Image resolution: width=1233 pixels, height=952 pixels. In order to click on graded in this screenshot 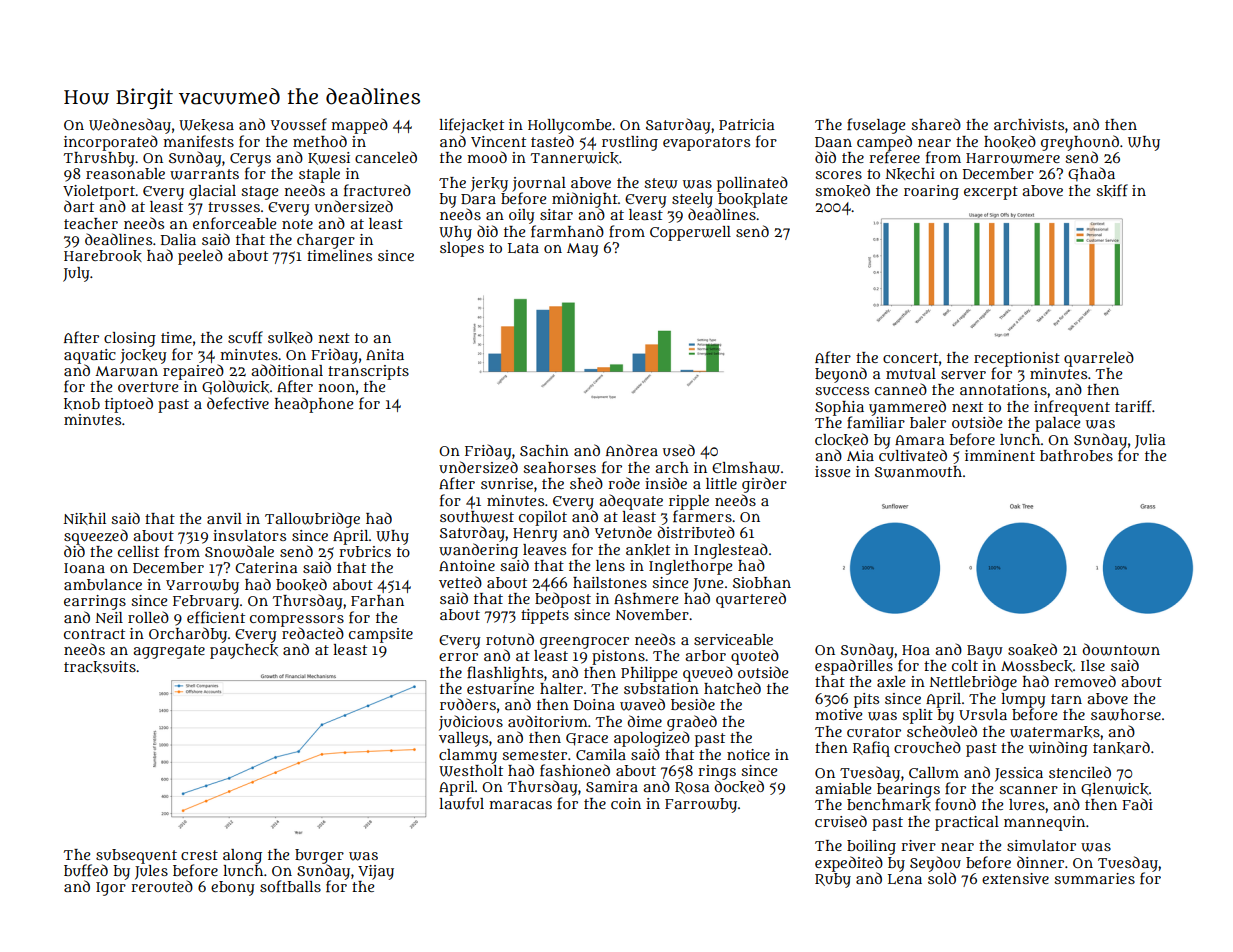, I will do `click(692, 723)`.
